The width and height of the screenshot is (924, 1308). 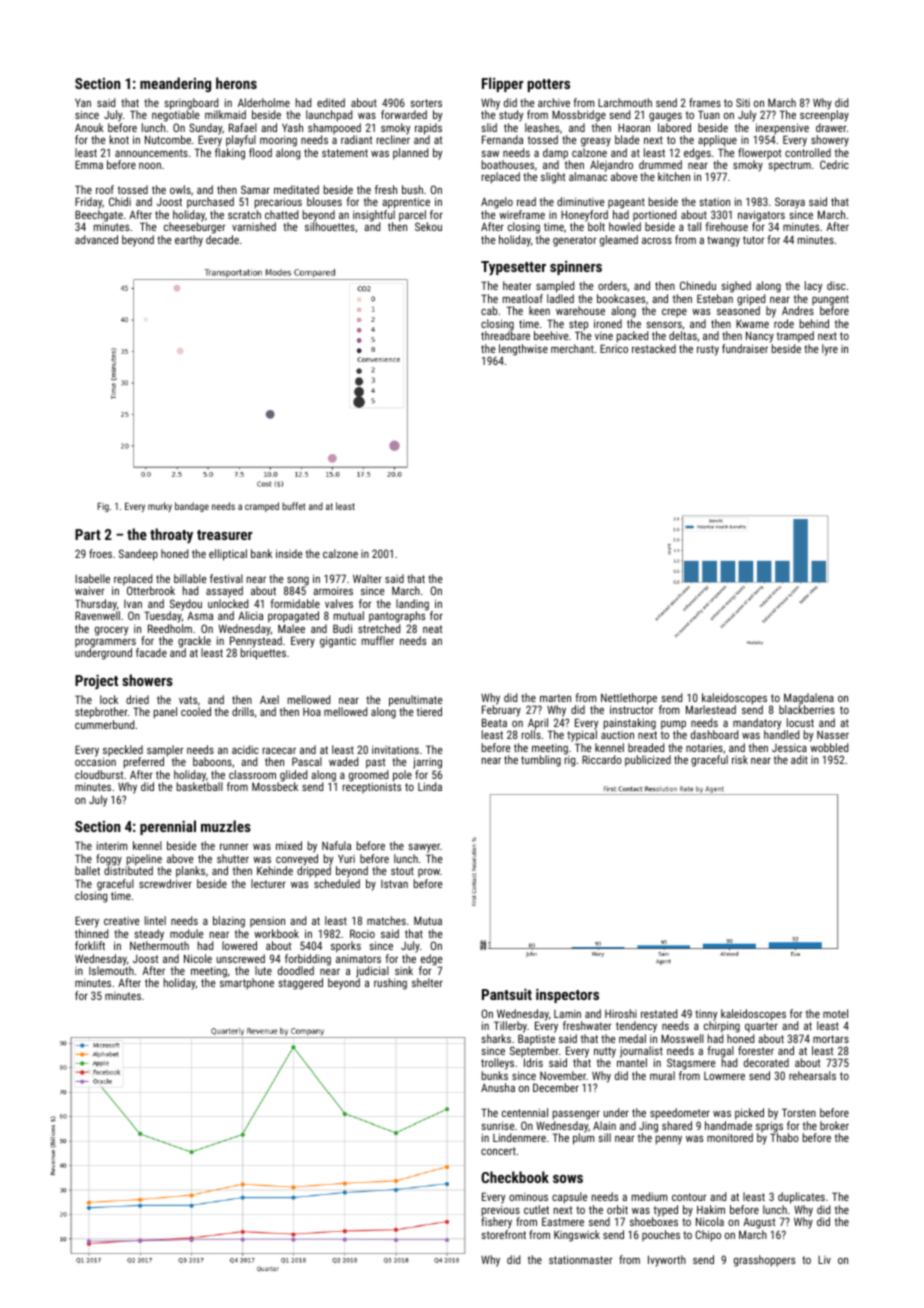 I want to click on Ivyworth, so click(x=667, y=1261).
